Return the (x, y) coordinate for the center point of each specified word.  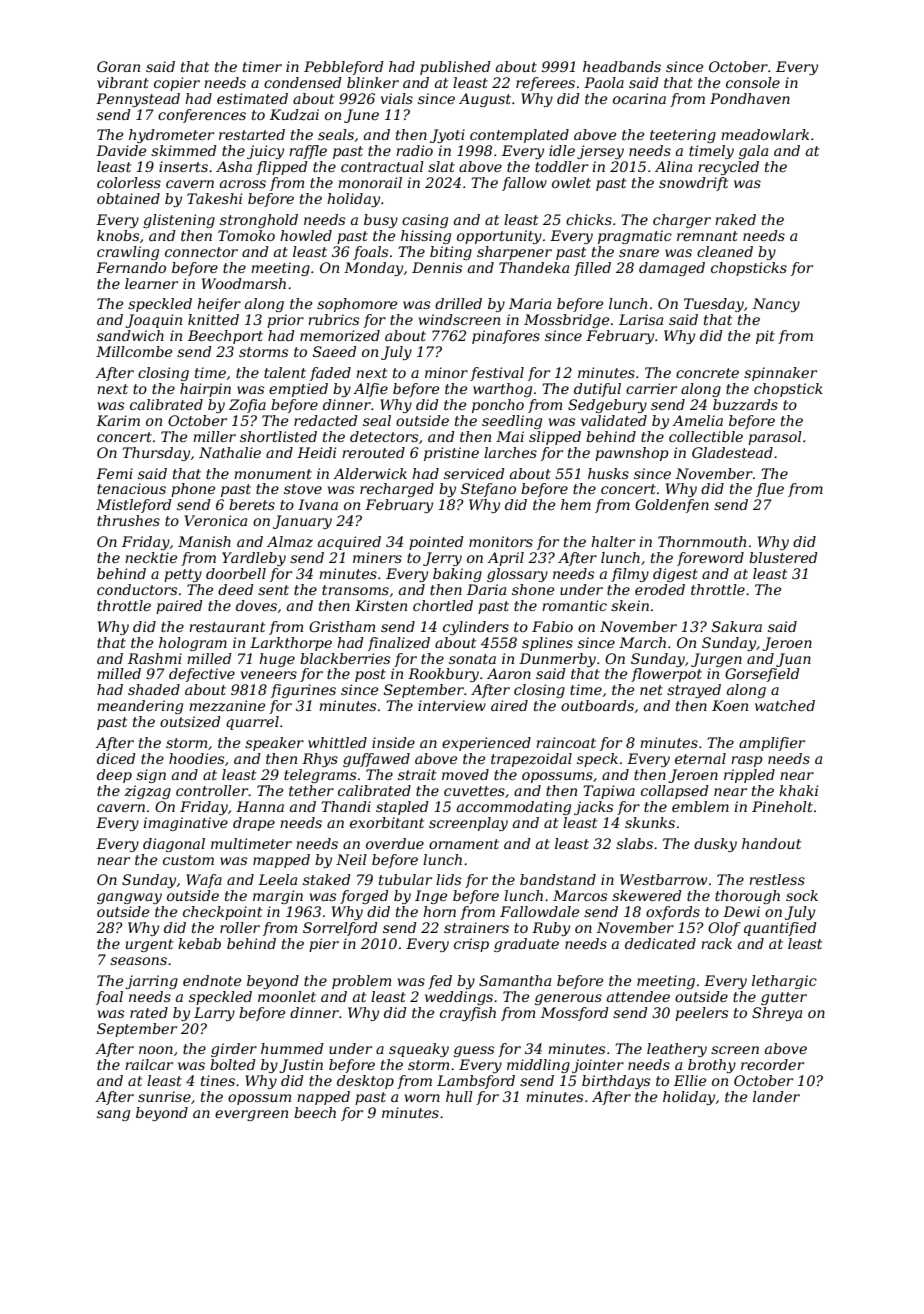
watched (785, 705)
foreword (710, 559)
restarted (252, 134)
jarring (151, 982)
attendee (638, 996)
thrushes (128, 520)
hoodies (196, 758)
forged (364, 897)
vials (397, 98)
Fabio (552, 626)
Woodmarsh (244, 283)
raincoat (566, 742)
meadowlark (765, 134)
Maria (530, 303)
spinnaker (780, 374)
